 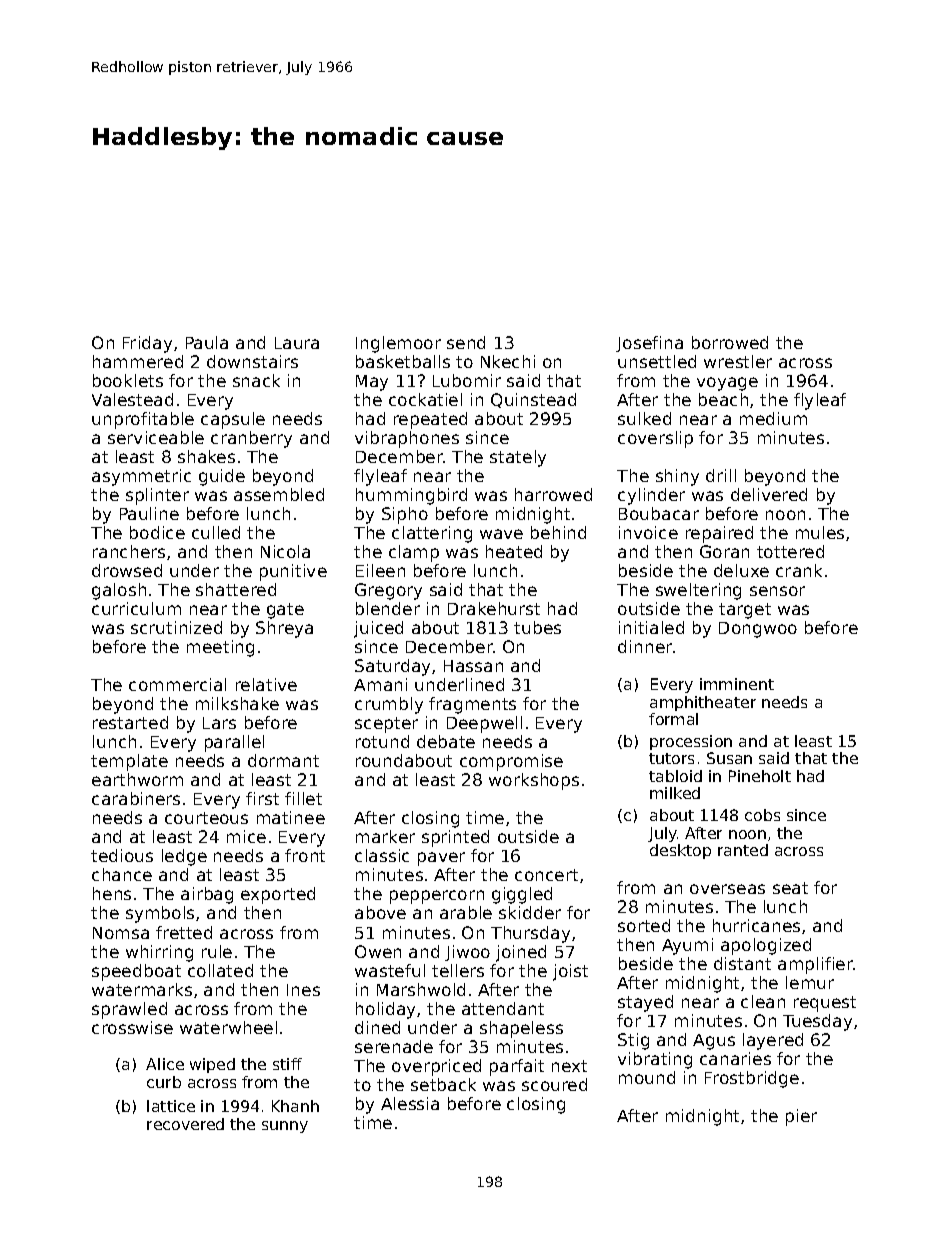 I want to click on coverslip, so click(x=655, y=439).
